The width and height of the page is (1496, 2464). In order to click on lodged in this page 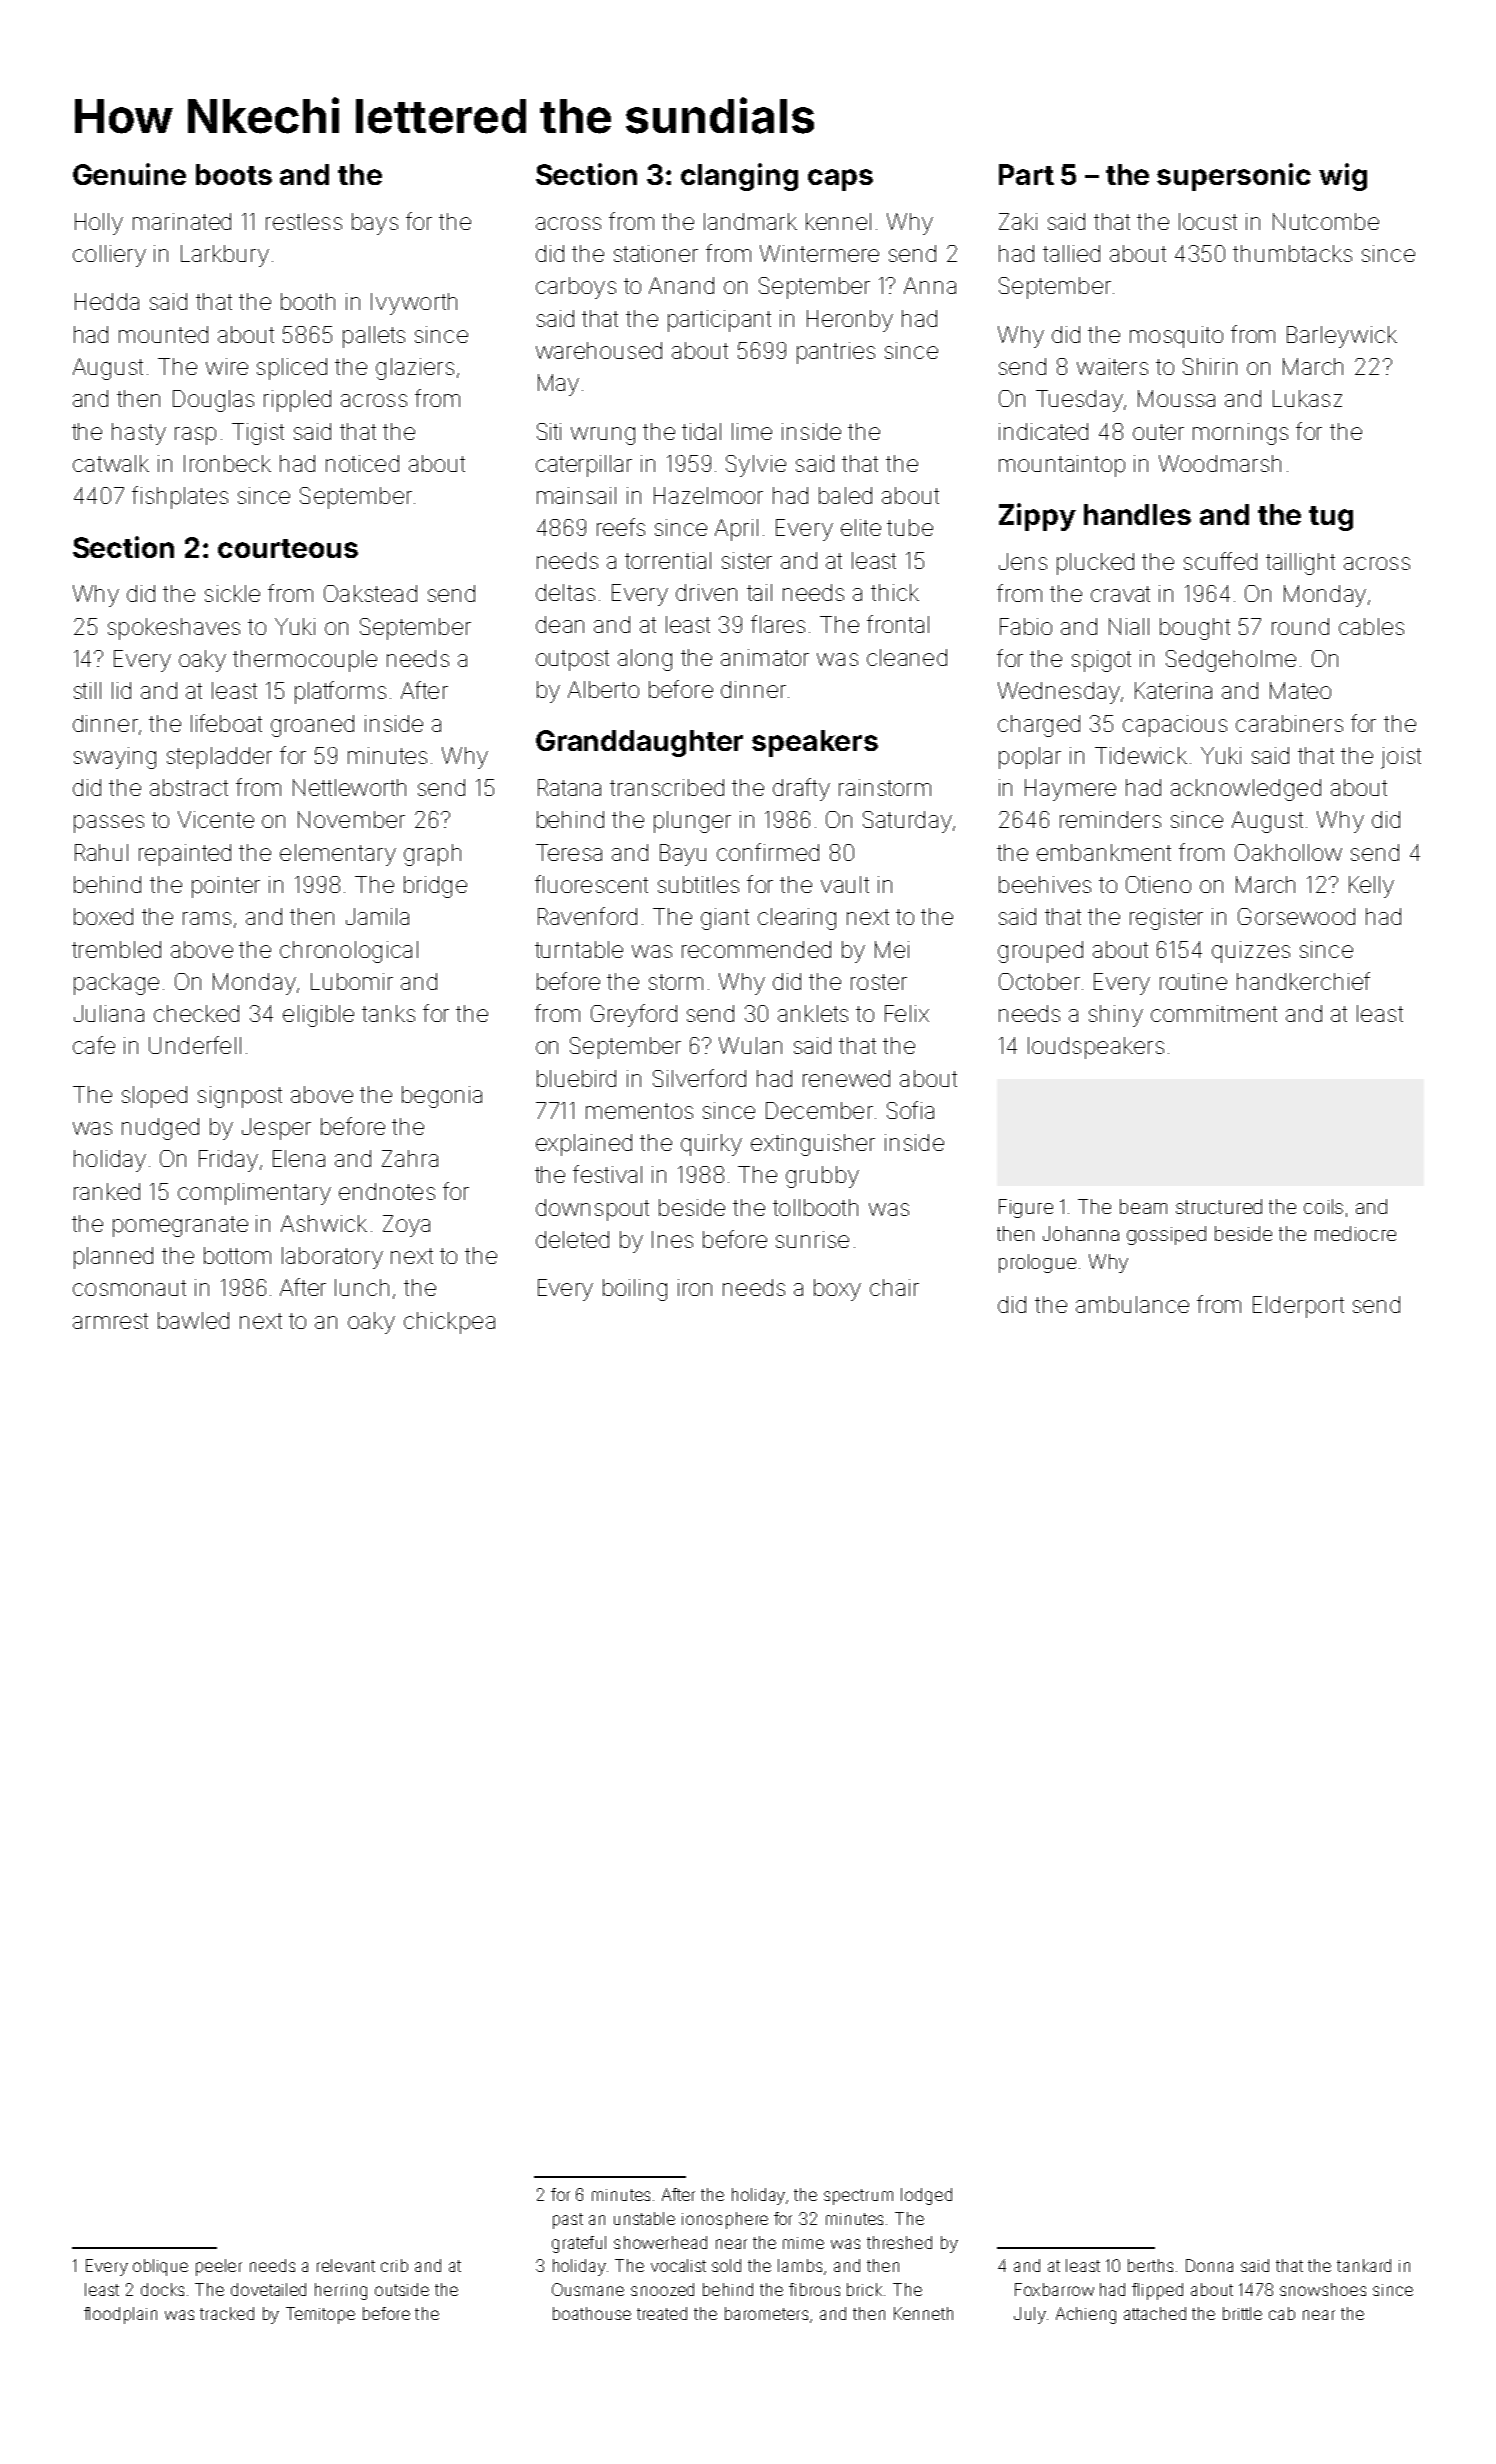, I will do `click(926, 2196)`.
